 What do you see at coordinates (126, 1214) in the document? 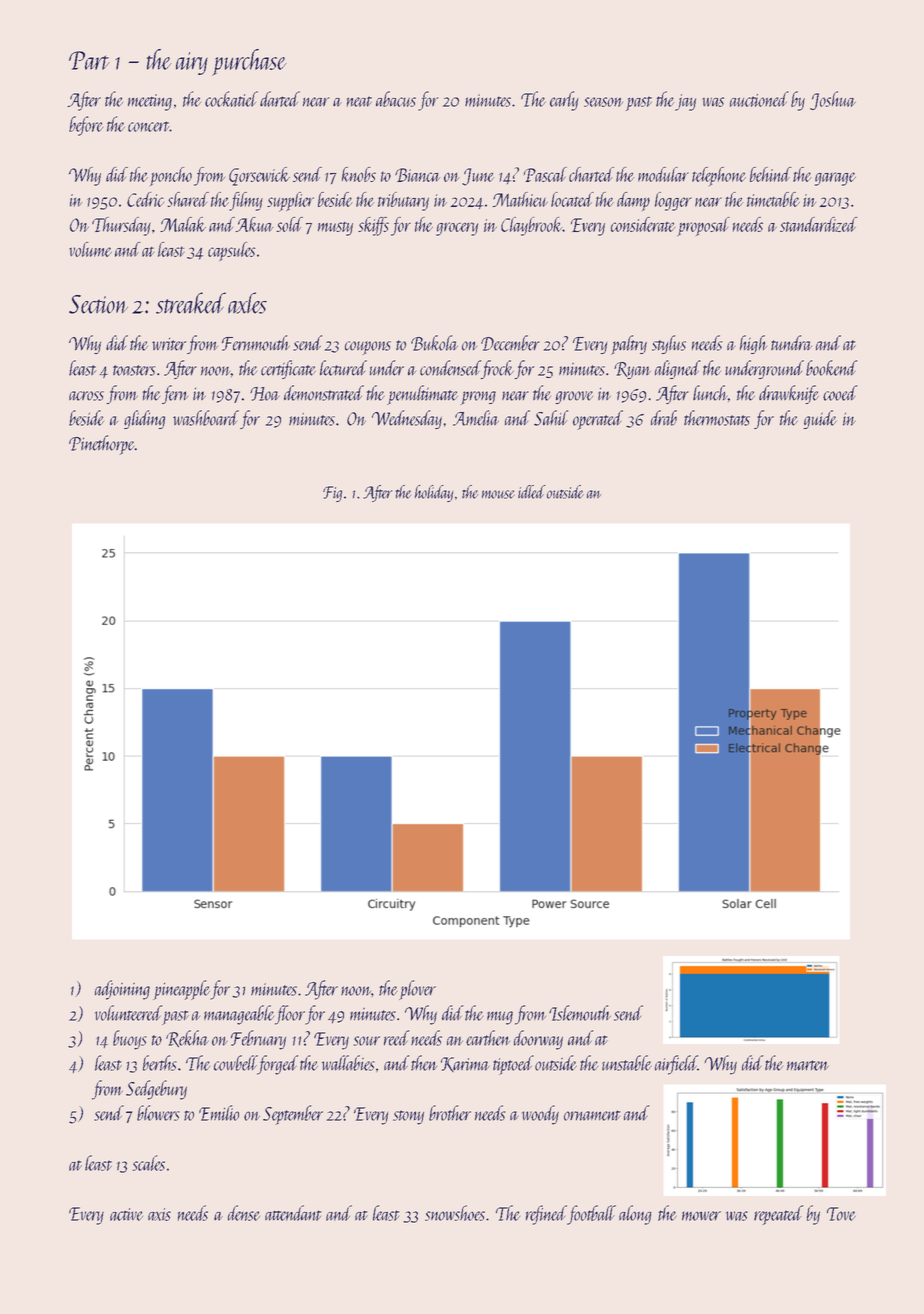
I see `active` at bounding box center [126, 1214].
